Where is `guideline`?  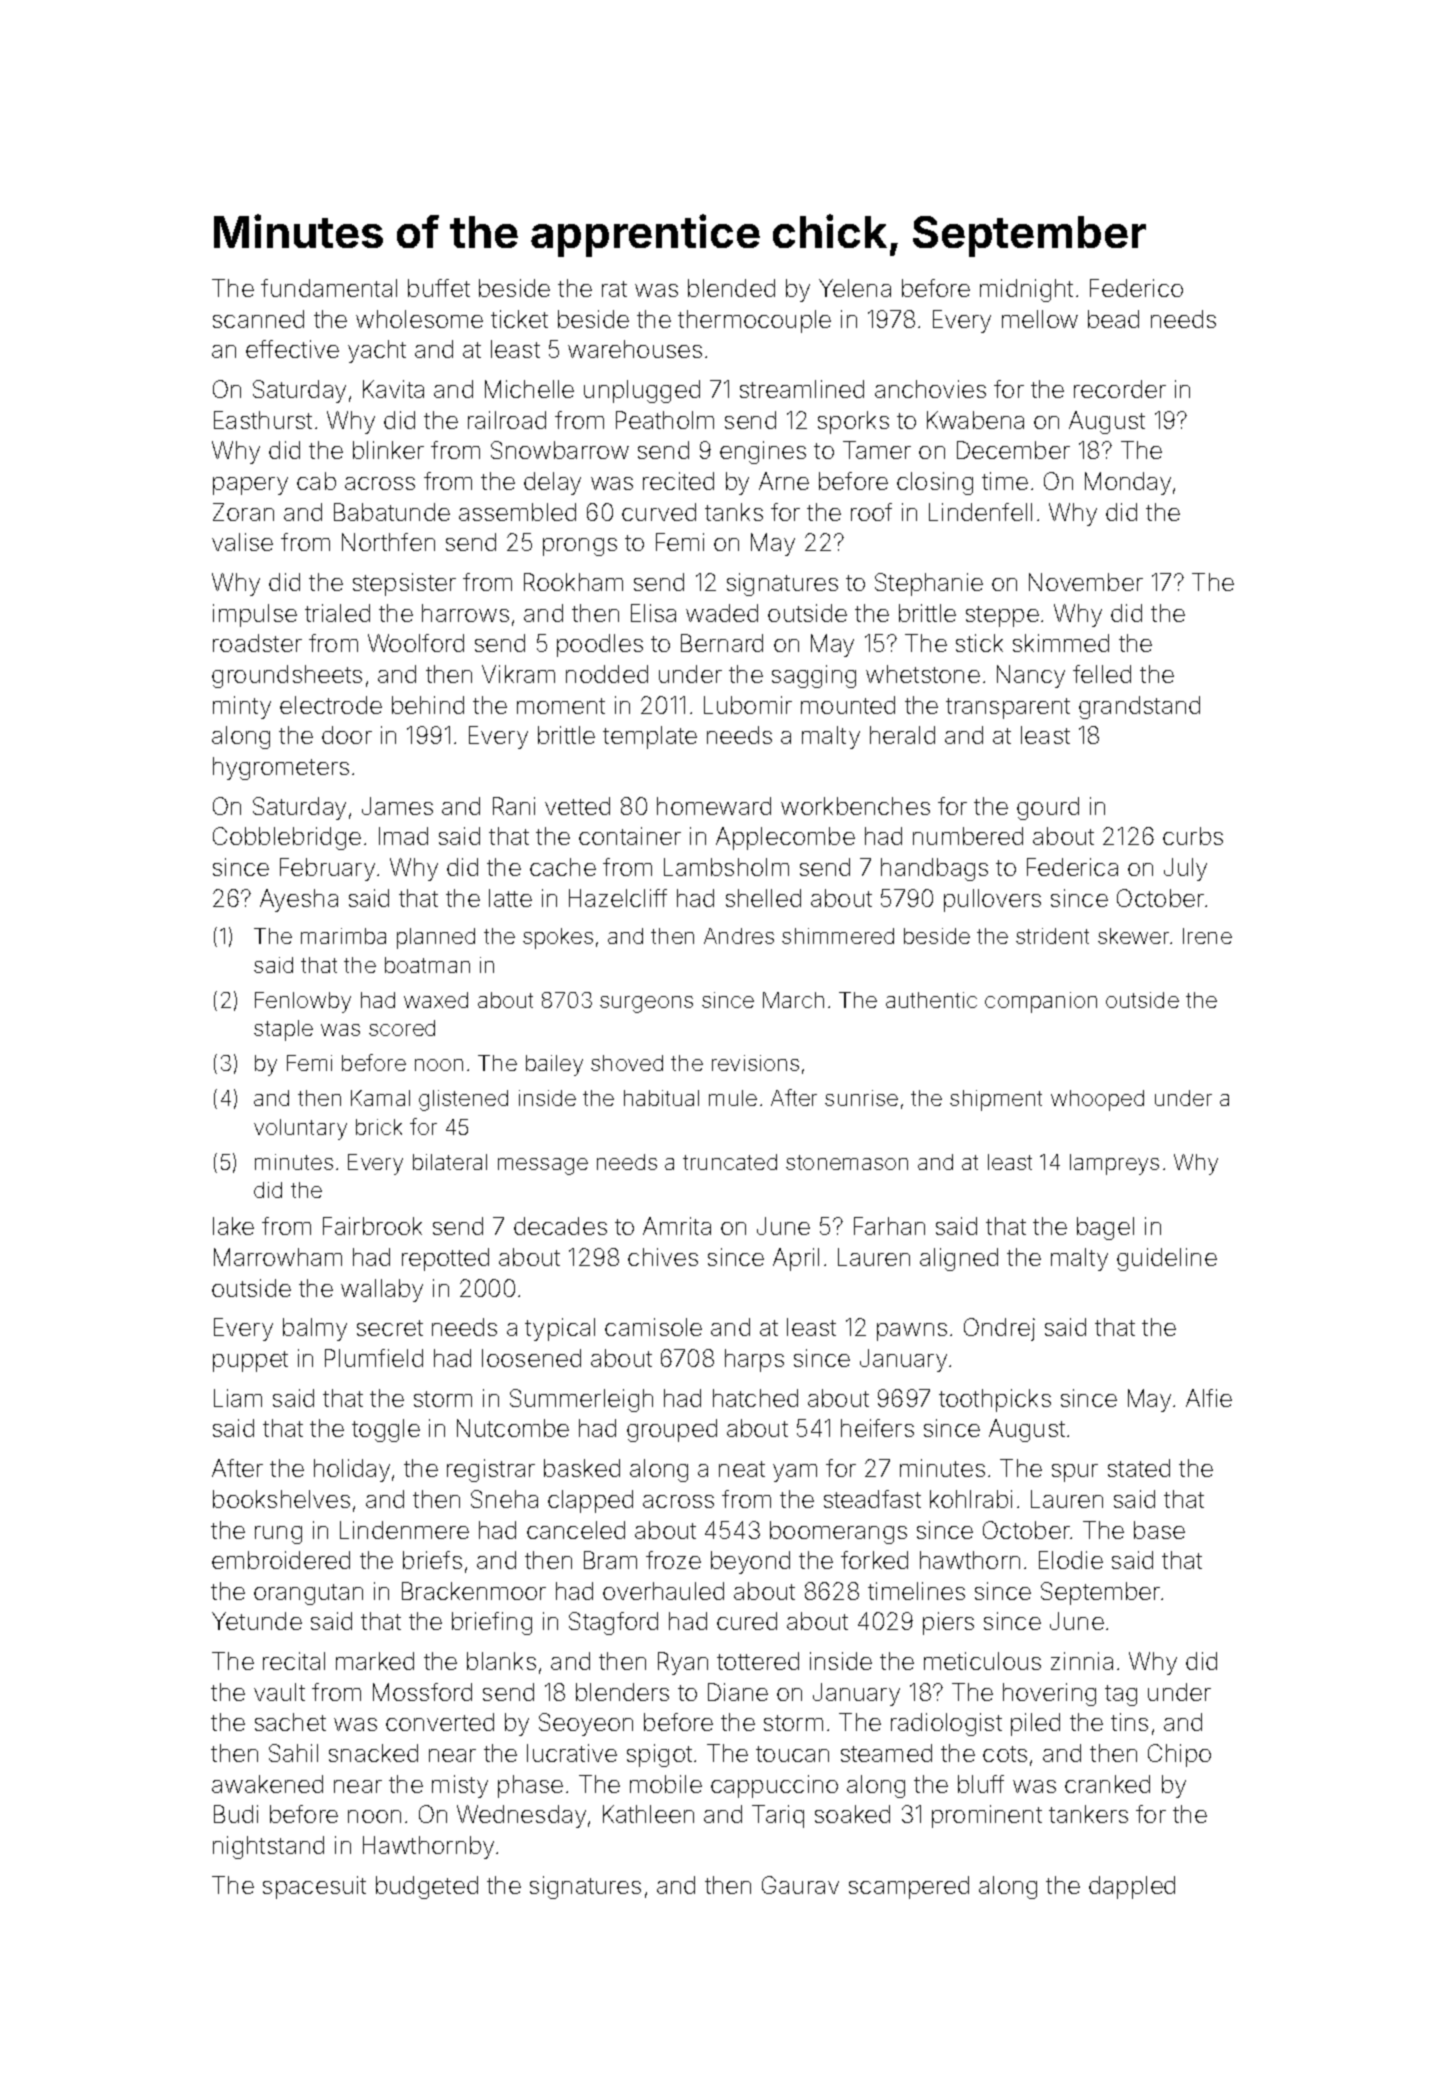 guideline is located at coordinates (1167, 1259).
